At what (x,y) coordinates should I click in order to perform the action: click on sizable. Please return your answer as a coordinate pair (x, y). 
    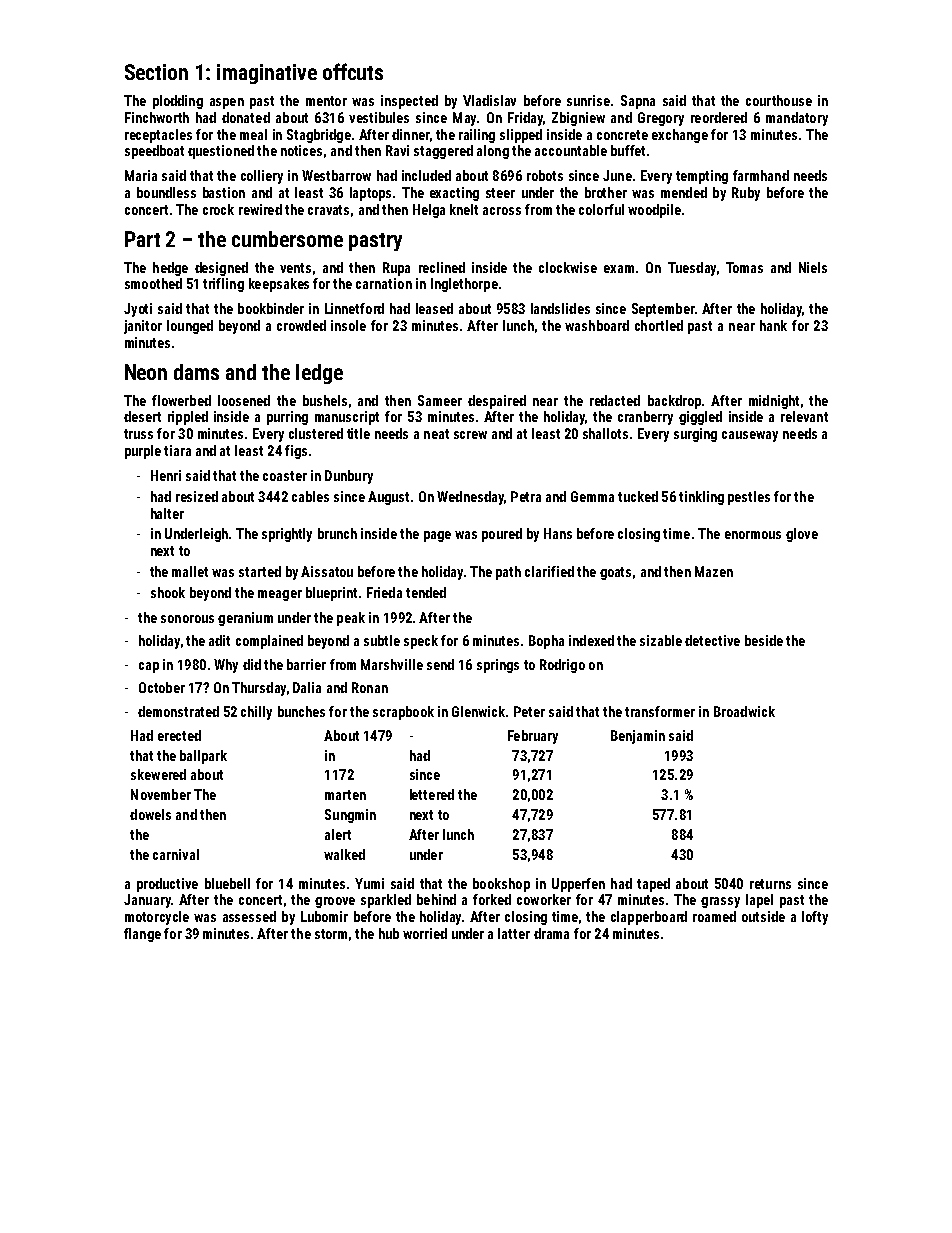
    Looking at the image, I should click on (661, 640).
